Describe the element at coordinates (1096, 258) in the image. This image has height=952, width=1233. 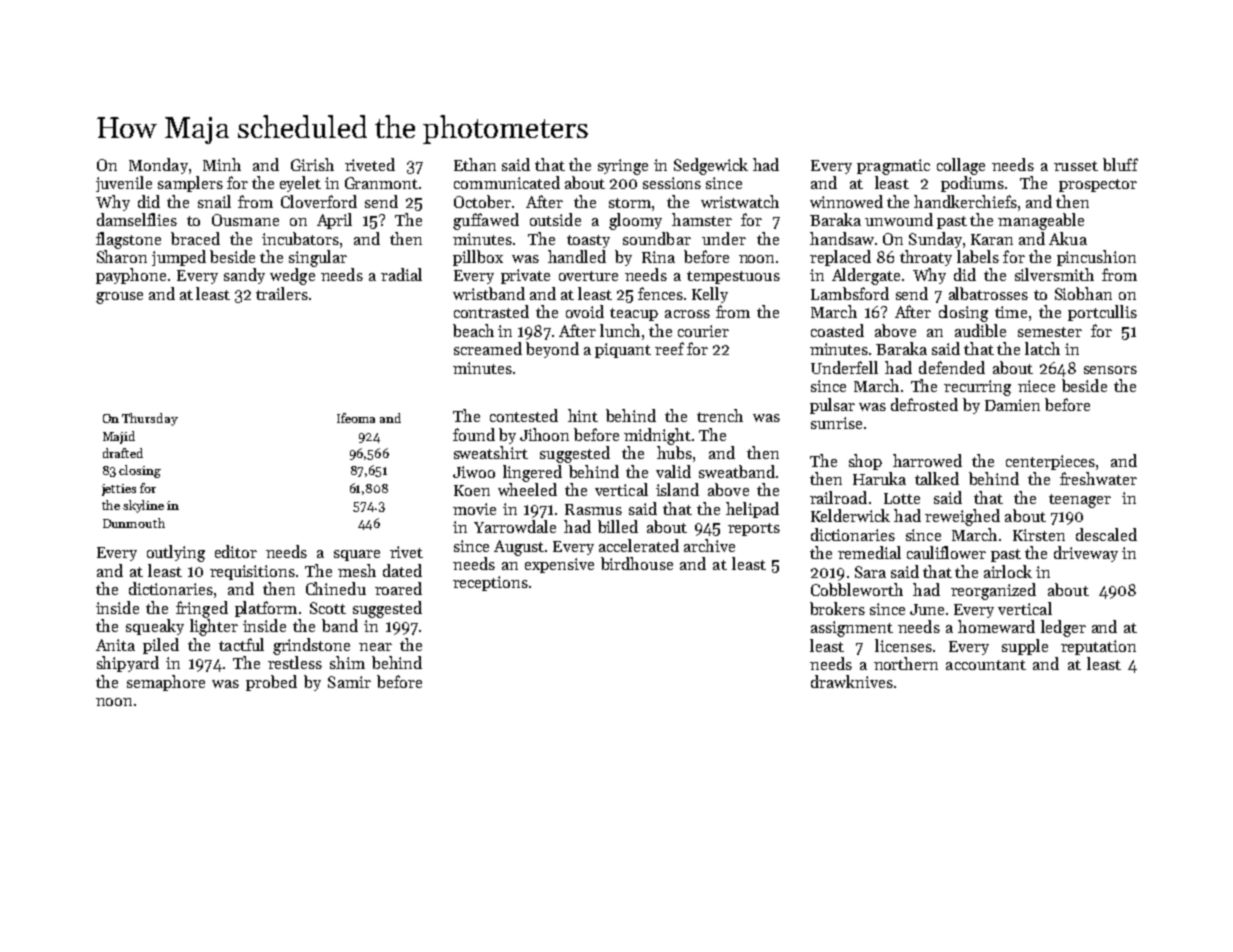
I see `pincushion` at that location.
